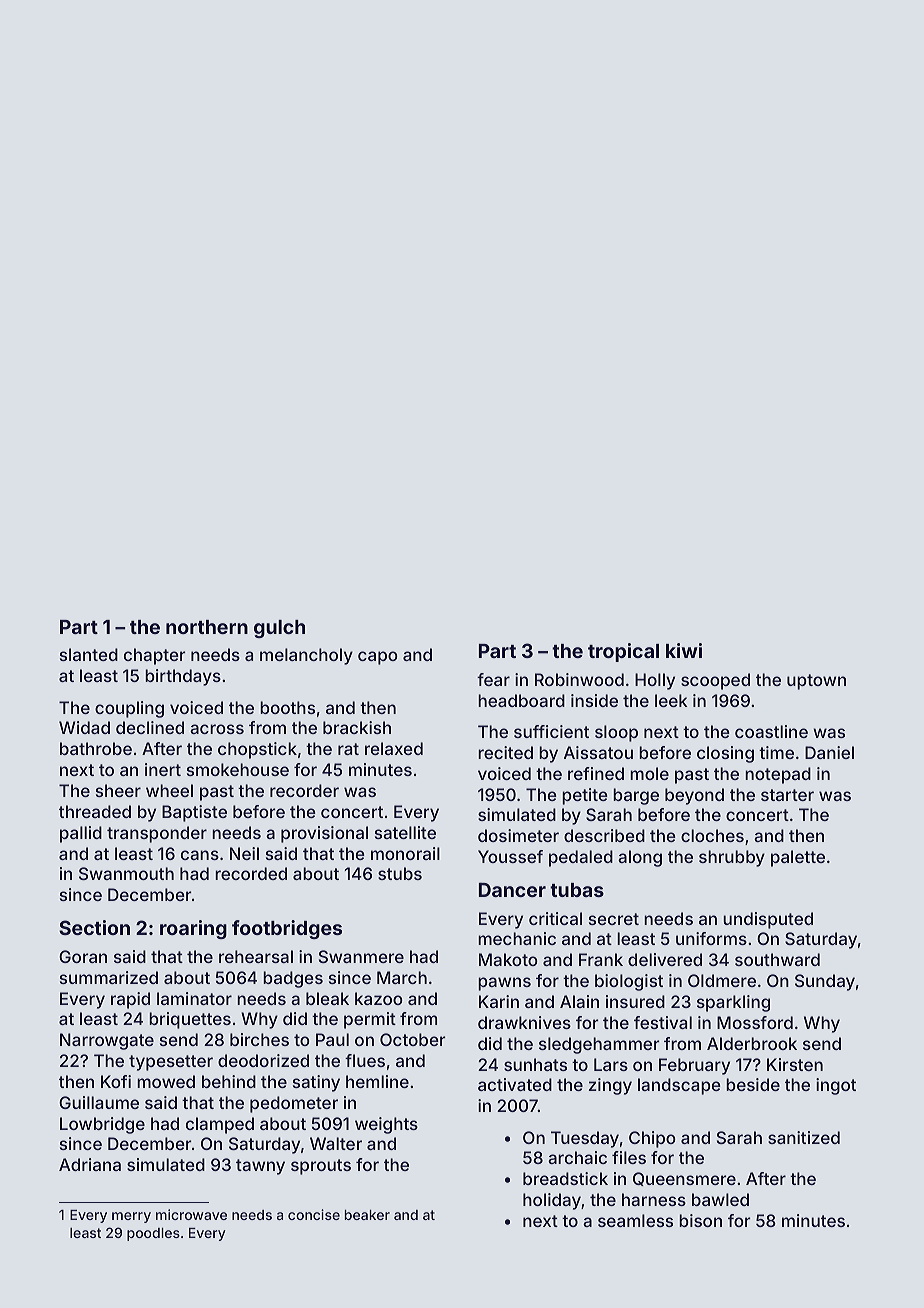 The width and height of the page is (924, 1308). Describe the element at coordinates (551, 731) in the page. I see `sufficient` at that location.
